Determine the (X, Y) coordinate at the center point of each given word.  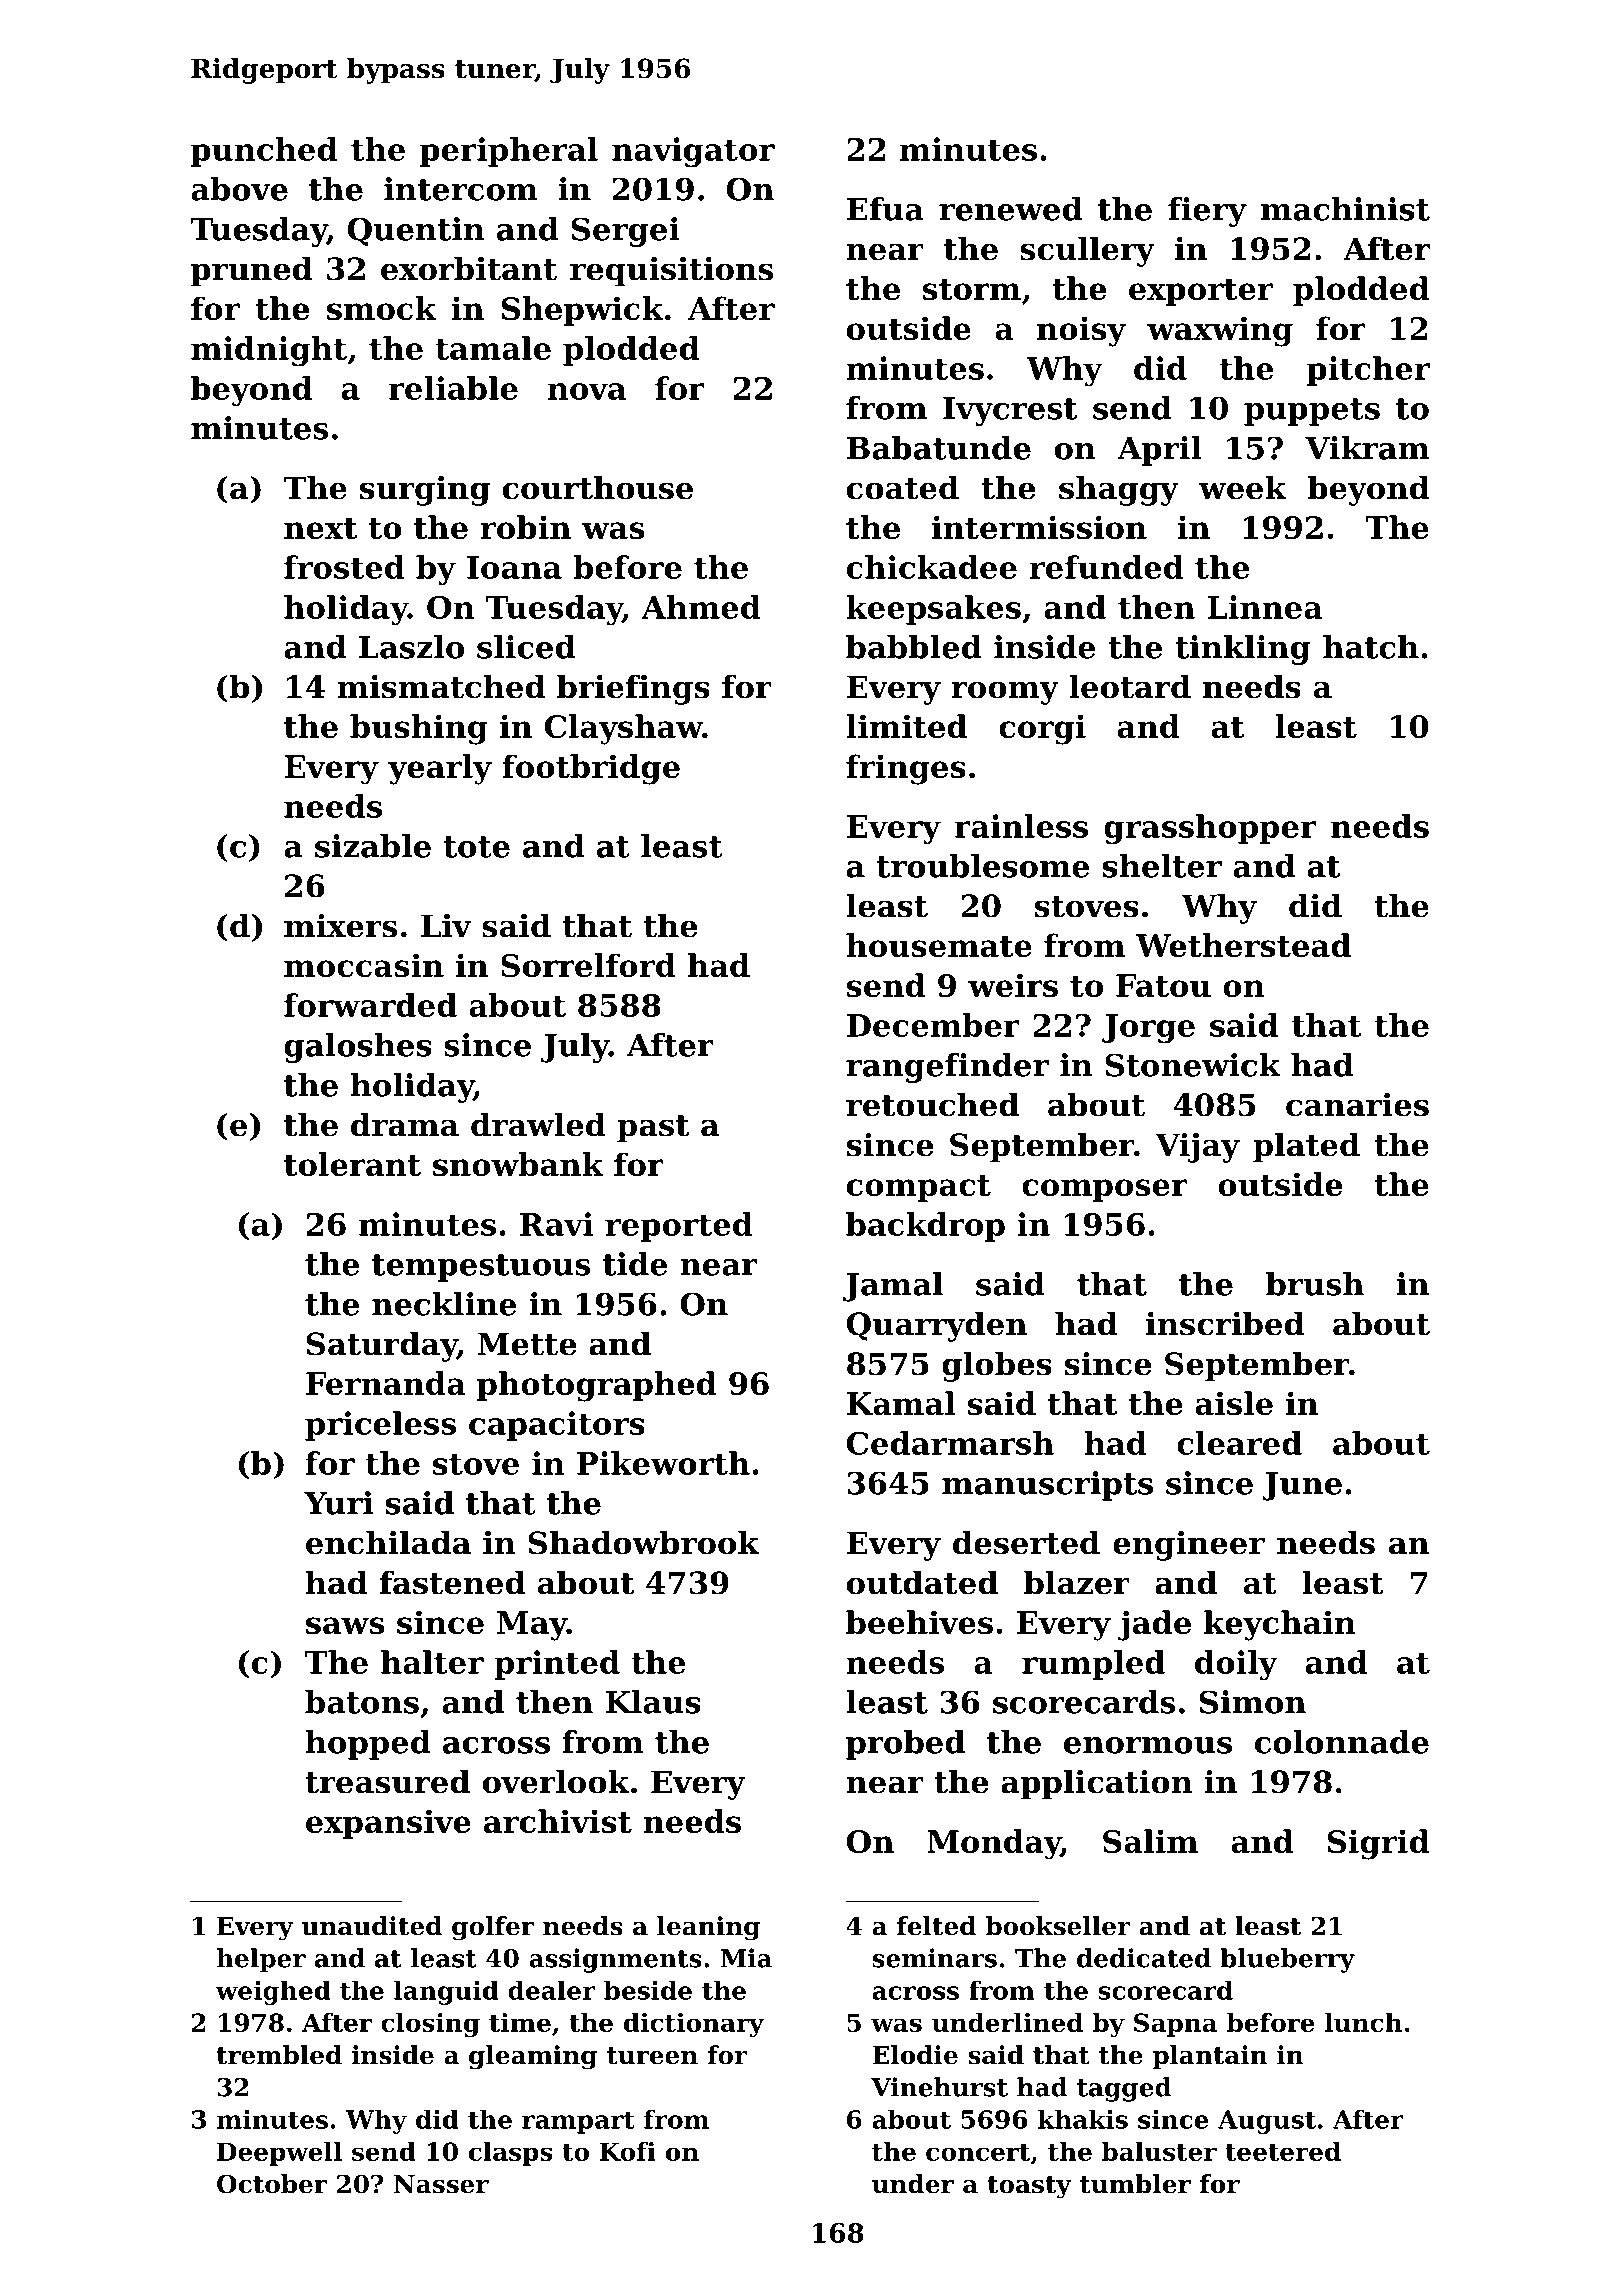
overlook (556, 1781)
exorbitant (469, 268)
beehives (919, 1622)
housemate (939, 945)
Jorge (1148, 1029)
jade (1154, 1625)
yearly (440, 769)
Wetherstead (1243, 945)
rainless (1021, 826)
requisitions (671, 272)
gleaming (533, 2057)
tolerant (352, 1164)
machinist (1345, 209)
